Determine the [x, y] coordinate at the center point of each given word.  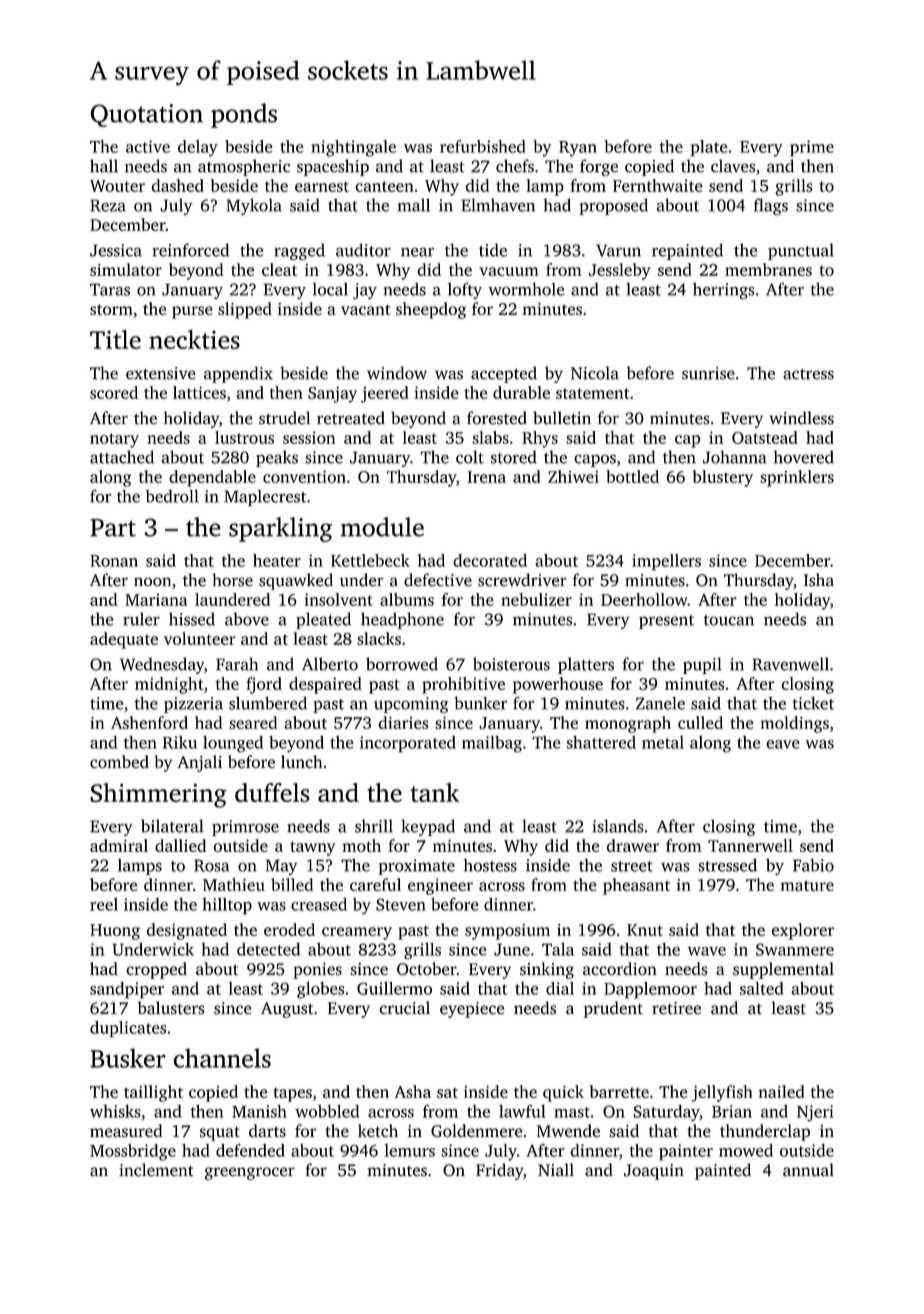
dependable [212, 478]
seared [253, 722]
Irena [486, 477]
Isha [819, 580]
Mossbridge [133, 1152]
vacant [366, 309]
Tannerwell [750, 845]
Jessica [116, 250]
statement [592, 393]
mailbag [492, 744]
